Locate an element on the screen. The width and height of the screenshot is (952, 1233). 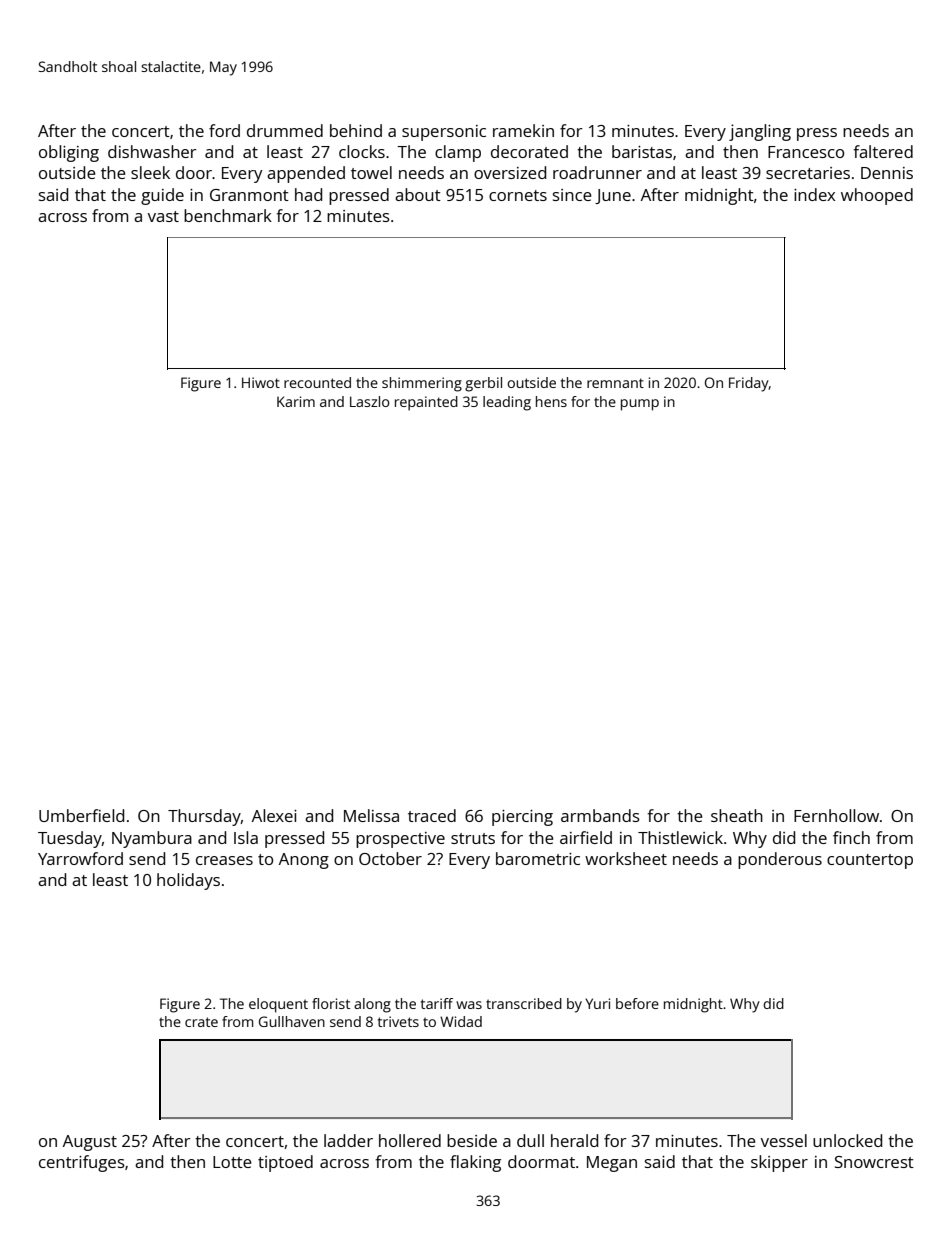
remnant is located at coordinates (615, 383).
